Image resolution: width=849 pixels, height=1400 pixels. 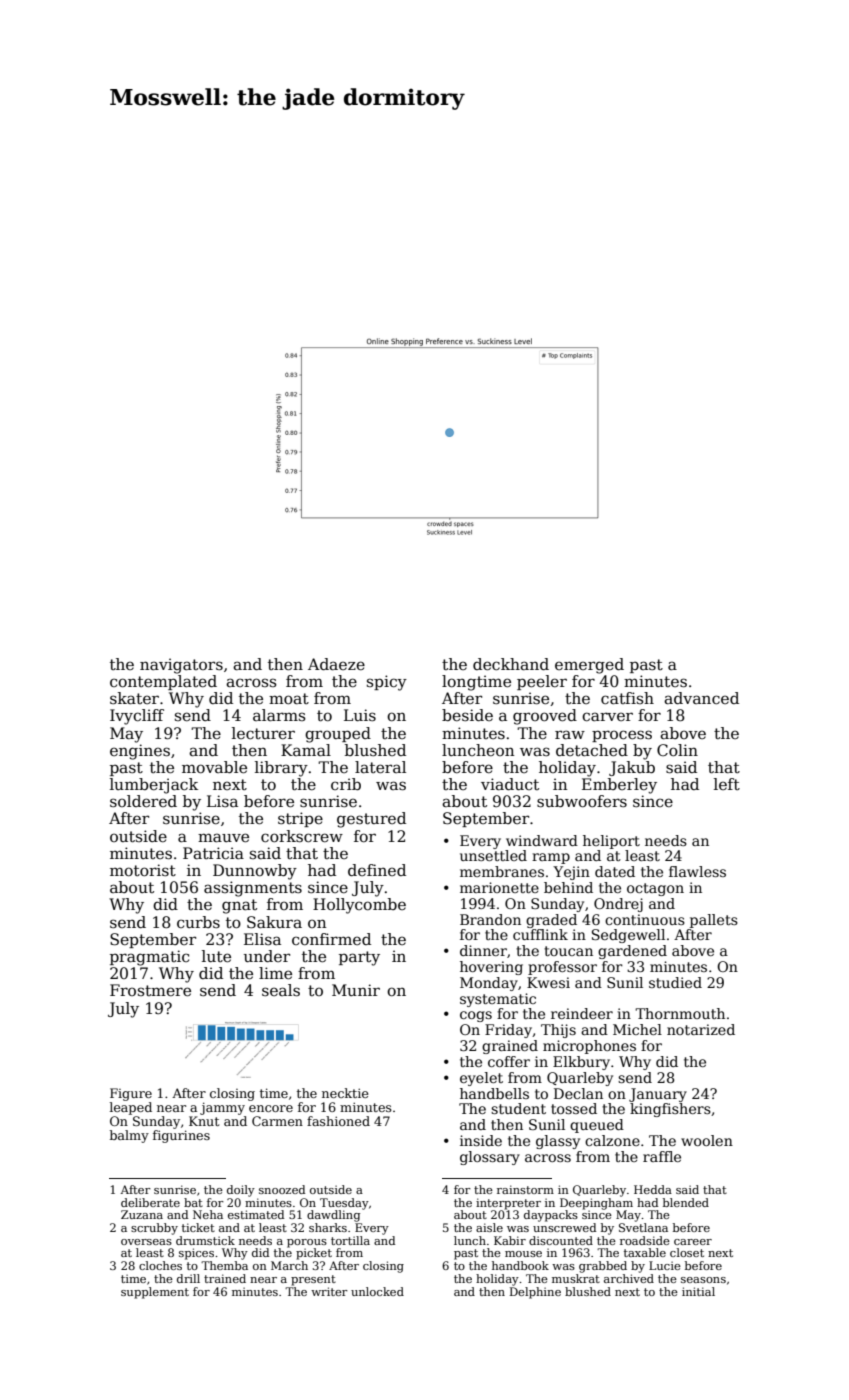 What do you see at coordinates (222, 1108) in the document?
I see `jammy` at bounding box center [222, 1108].
